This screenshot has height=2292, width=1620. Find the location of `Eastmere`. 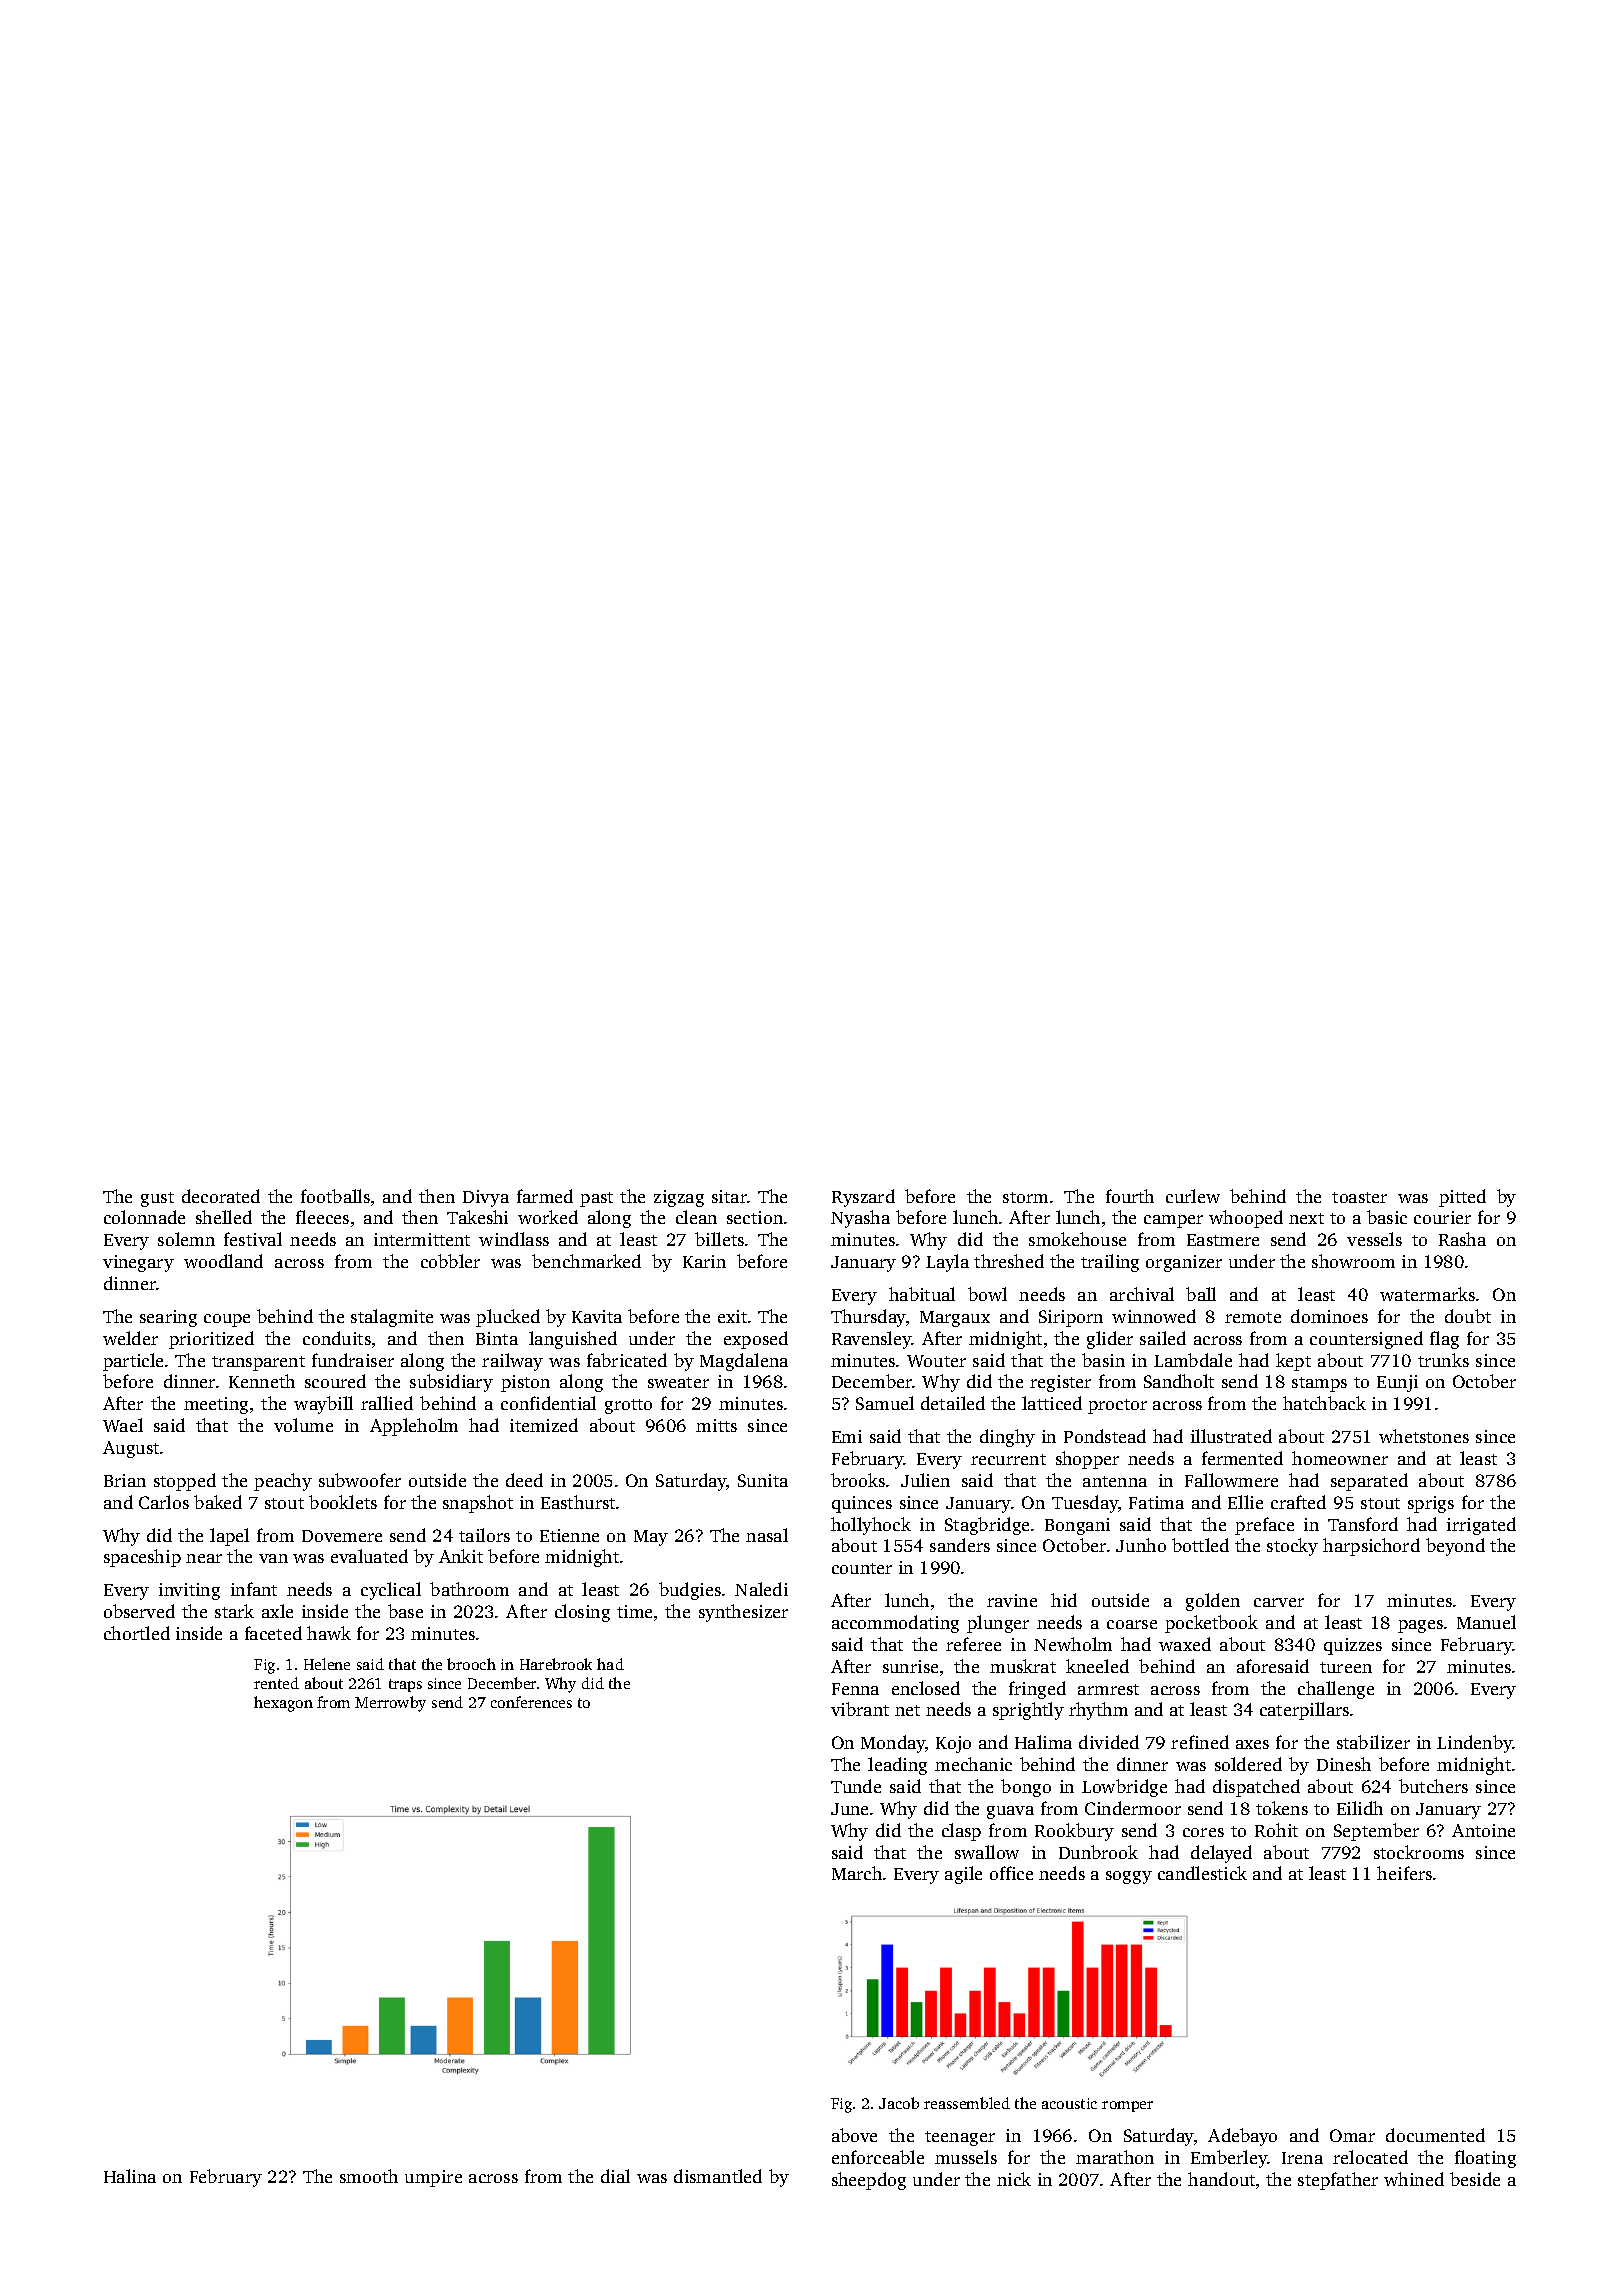

Eastmere is located at coordinates (1223, 1240).
